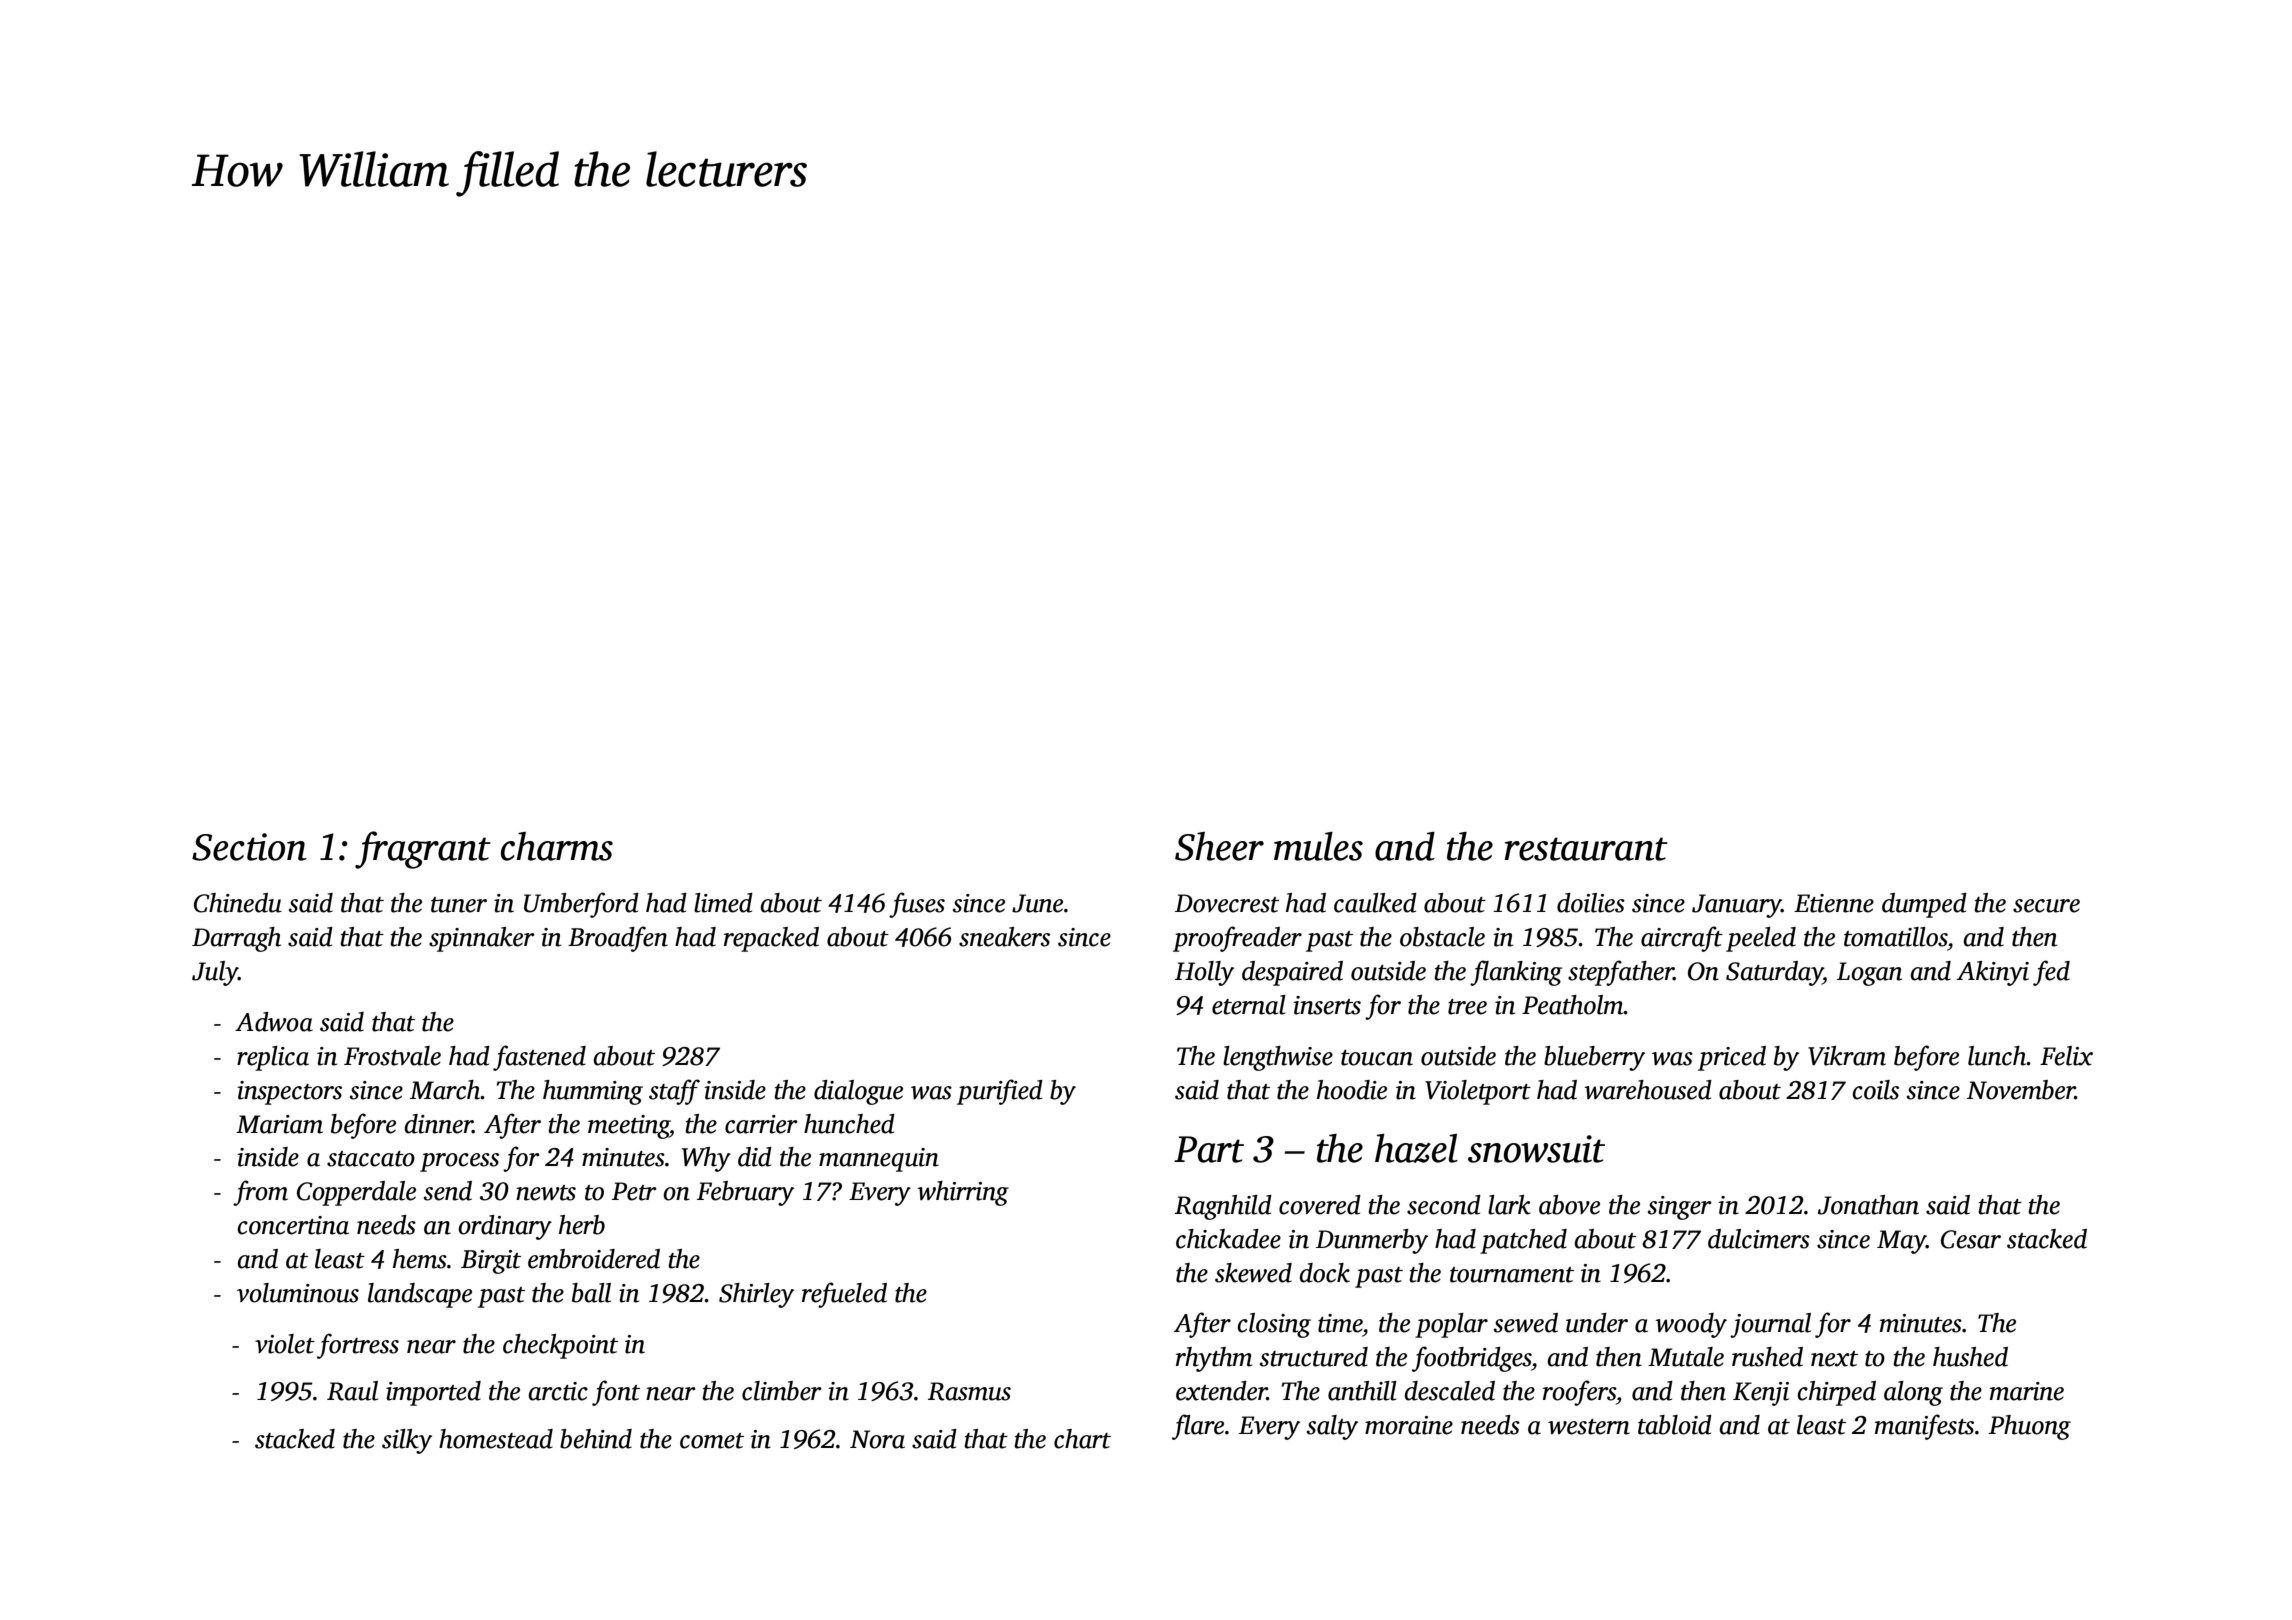  Describe the element at coordinates (1237, 939) in the screenshot. I see `proofreader` at that location.
